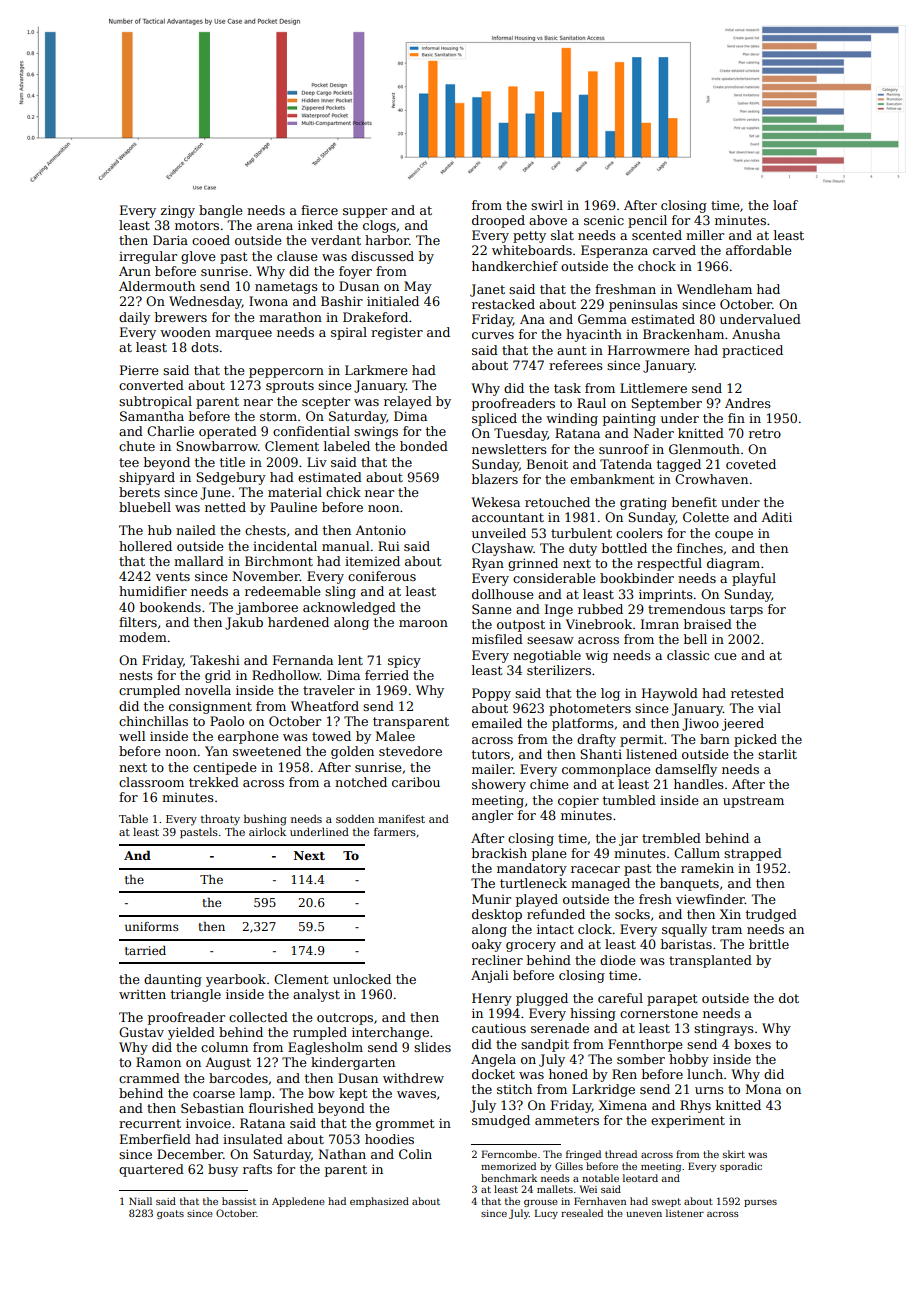  I want to click on loaf, so click(785, 205).
